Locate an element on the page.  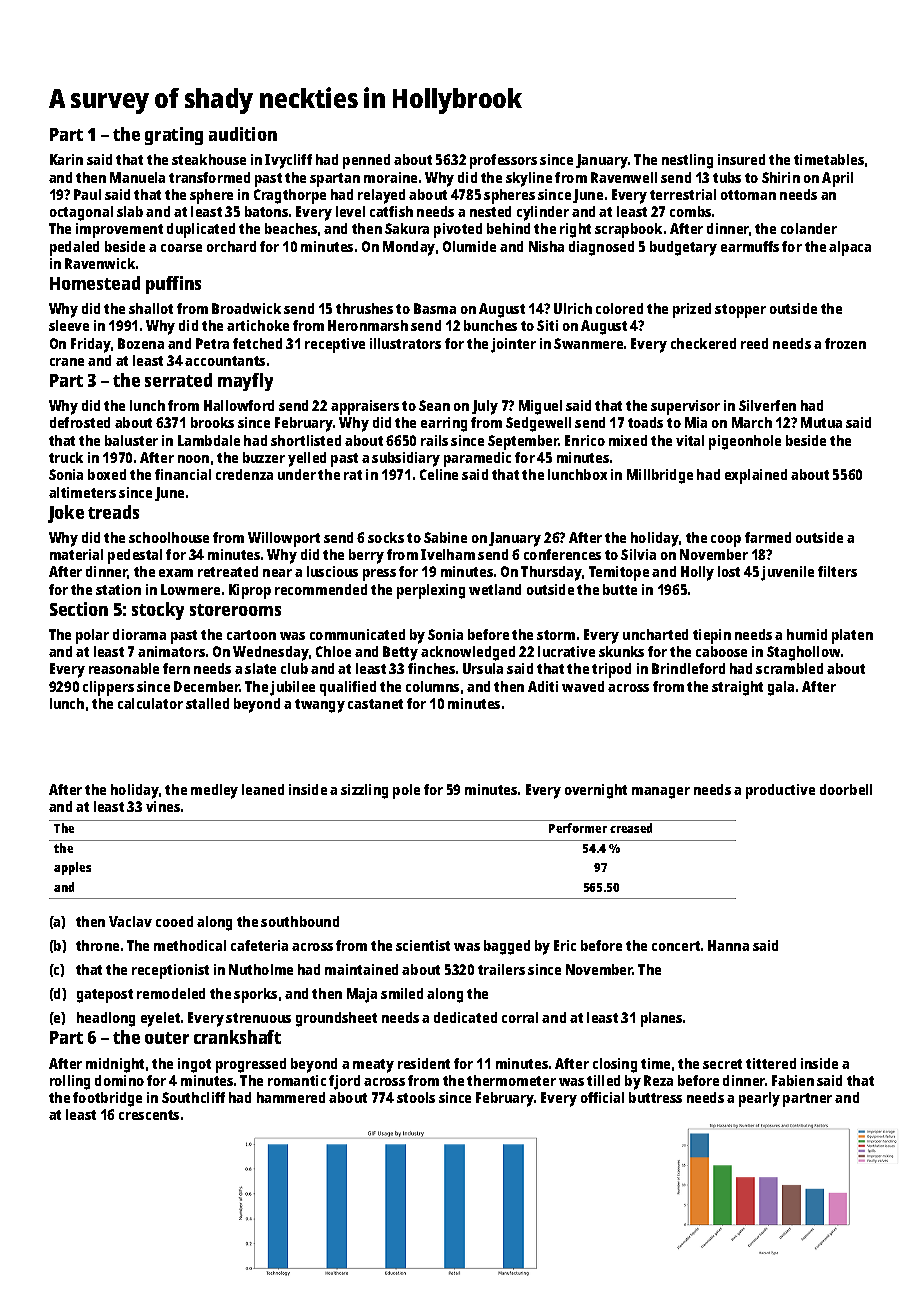
grating is located at coordinates (174, 136).
